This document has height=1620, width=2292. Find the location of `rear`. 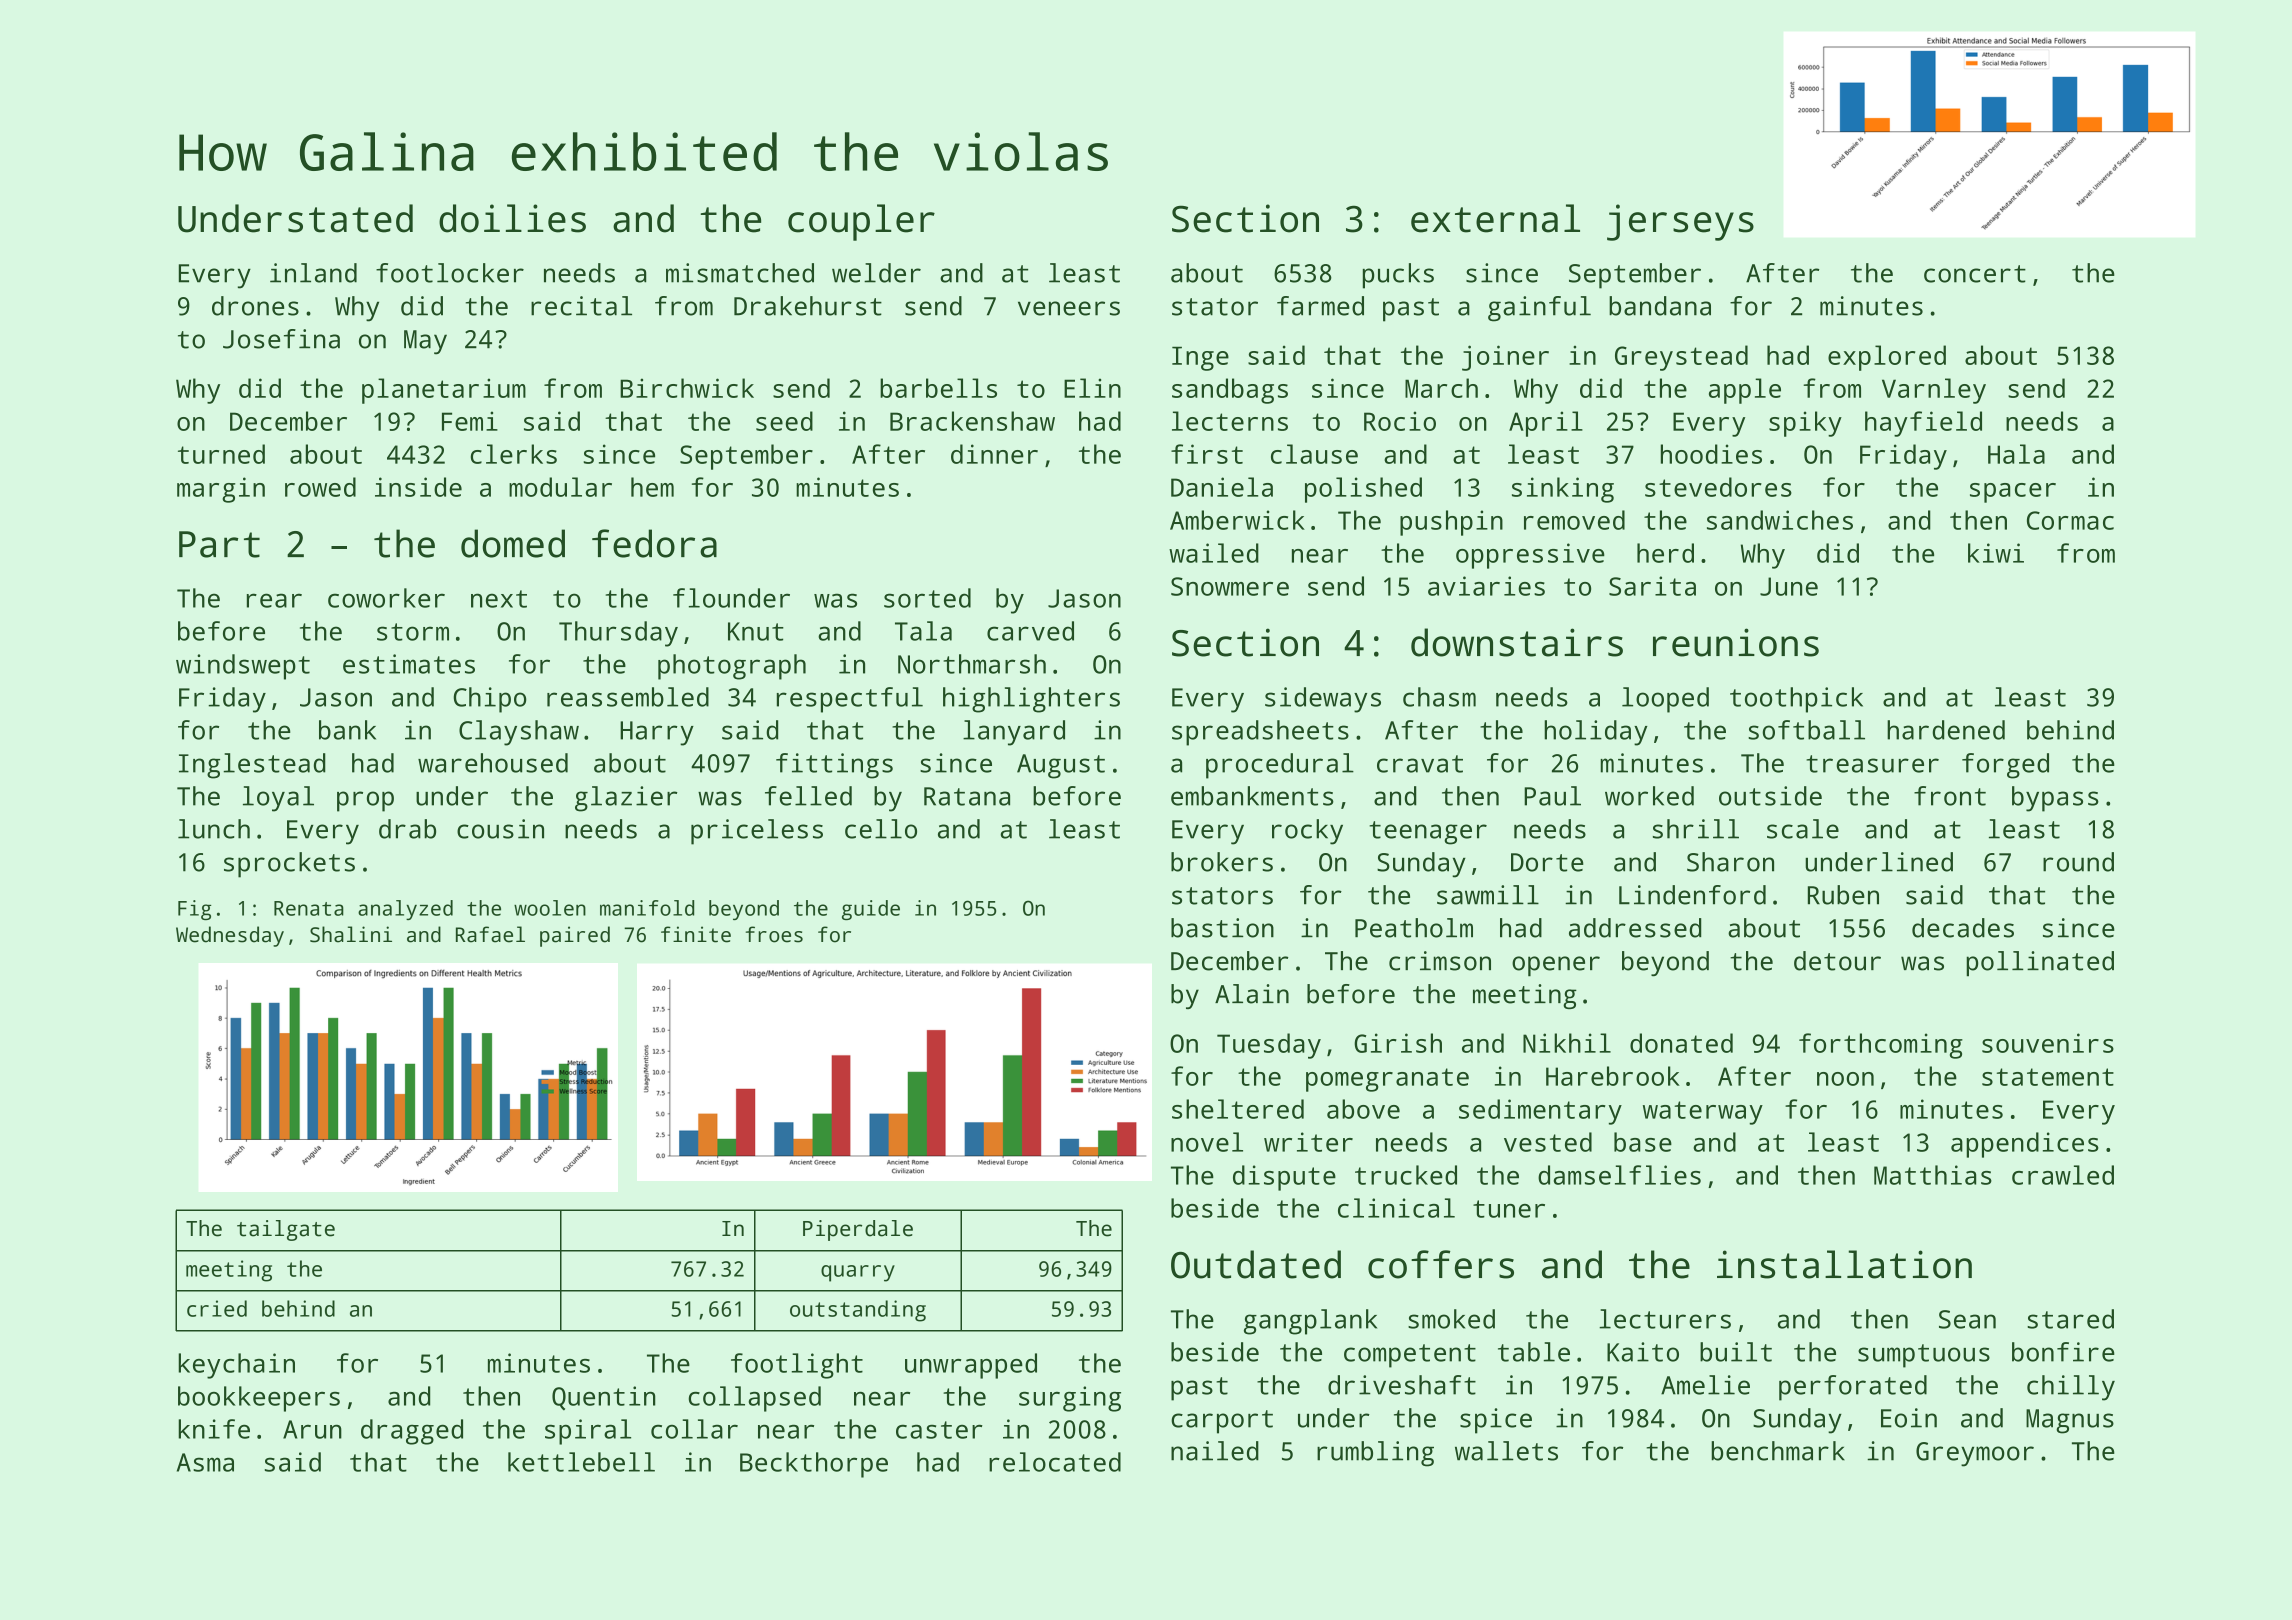

rear is located at coordinates (274, 600).
